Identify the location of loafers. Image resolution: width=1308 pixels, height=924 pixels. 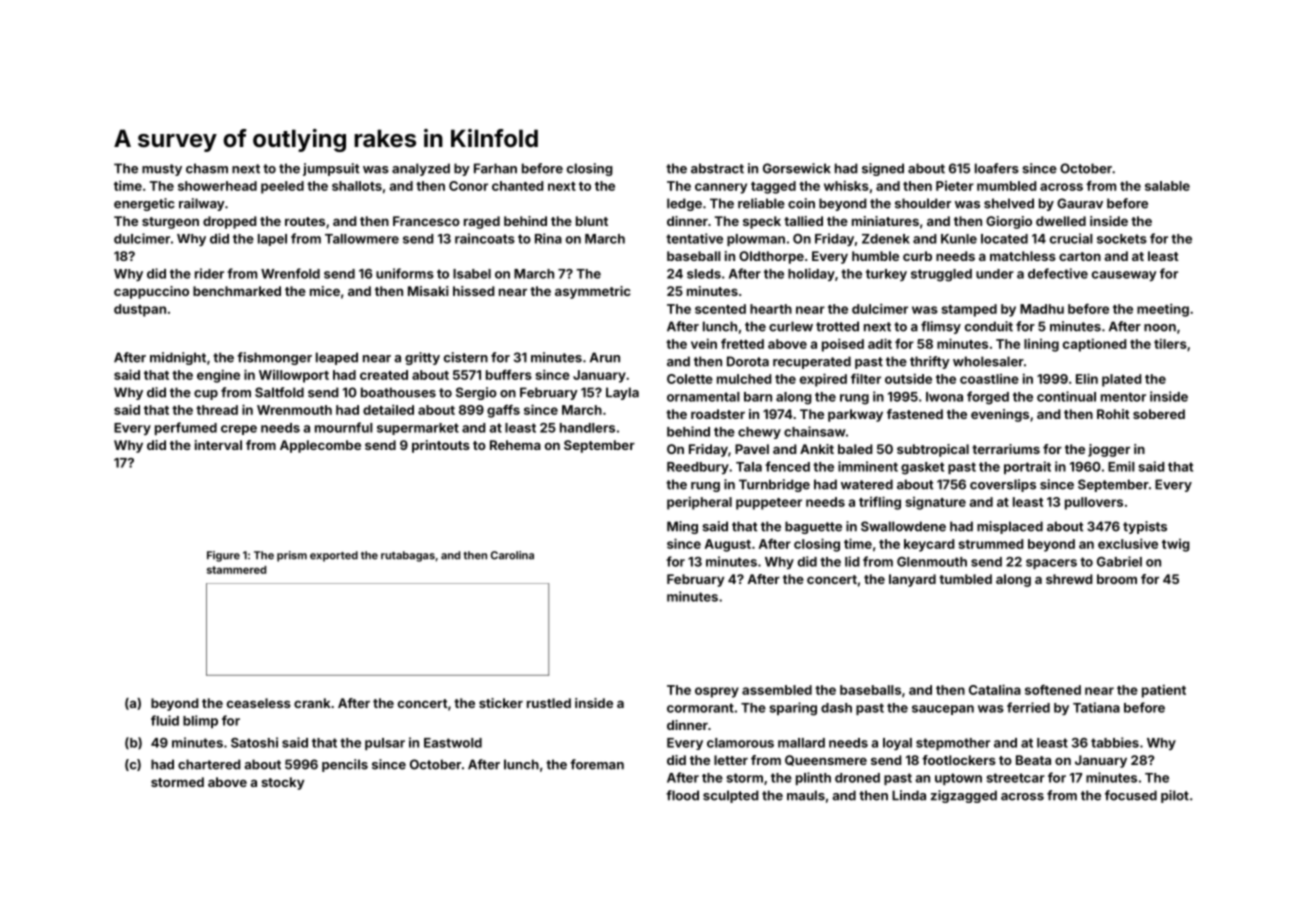
(997, 168).
